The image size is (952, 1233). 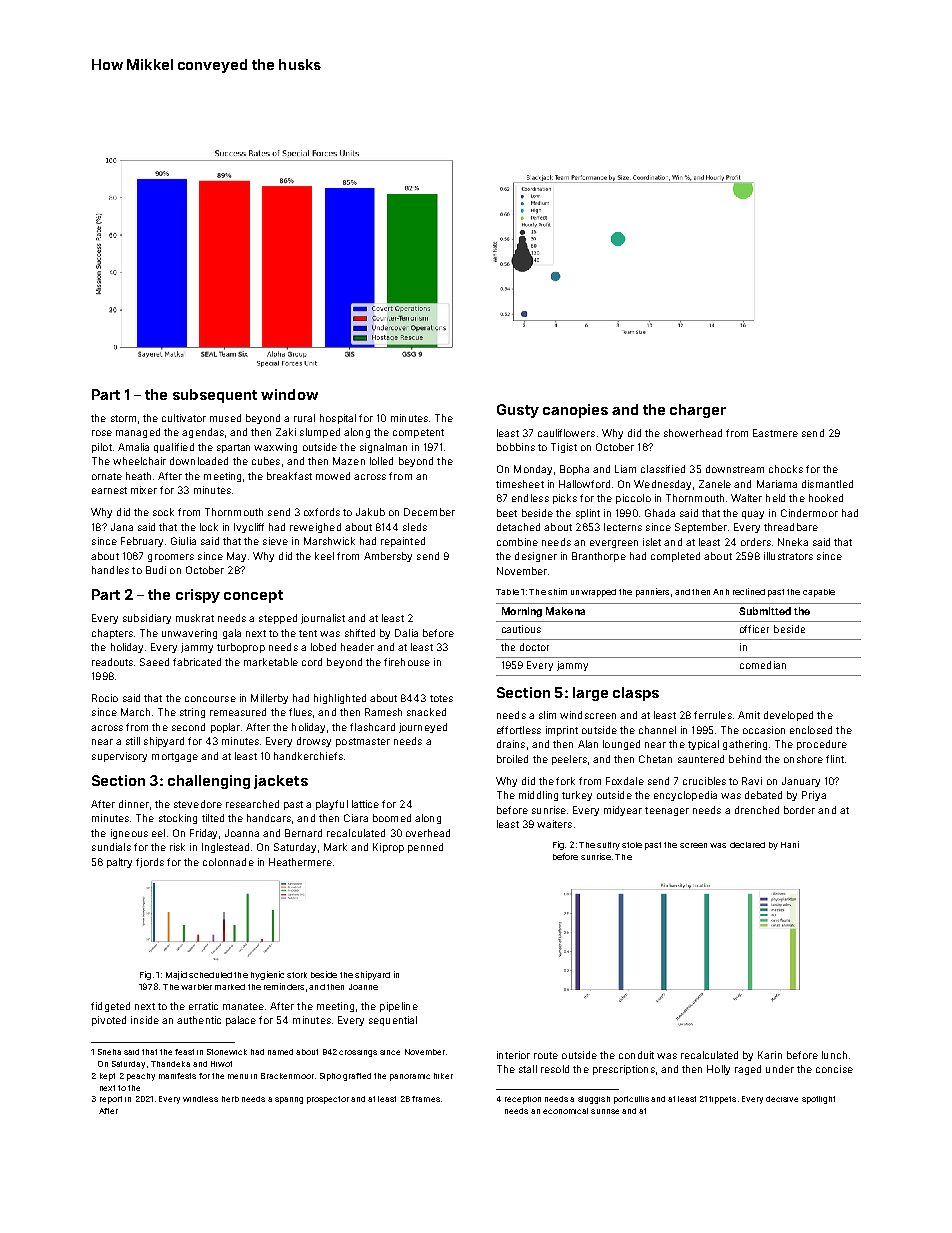 What do you see at coordinates (122, 527) in the image?
I see `Jana` at bounding box center [122, 527].
